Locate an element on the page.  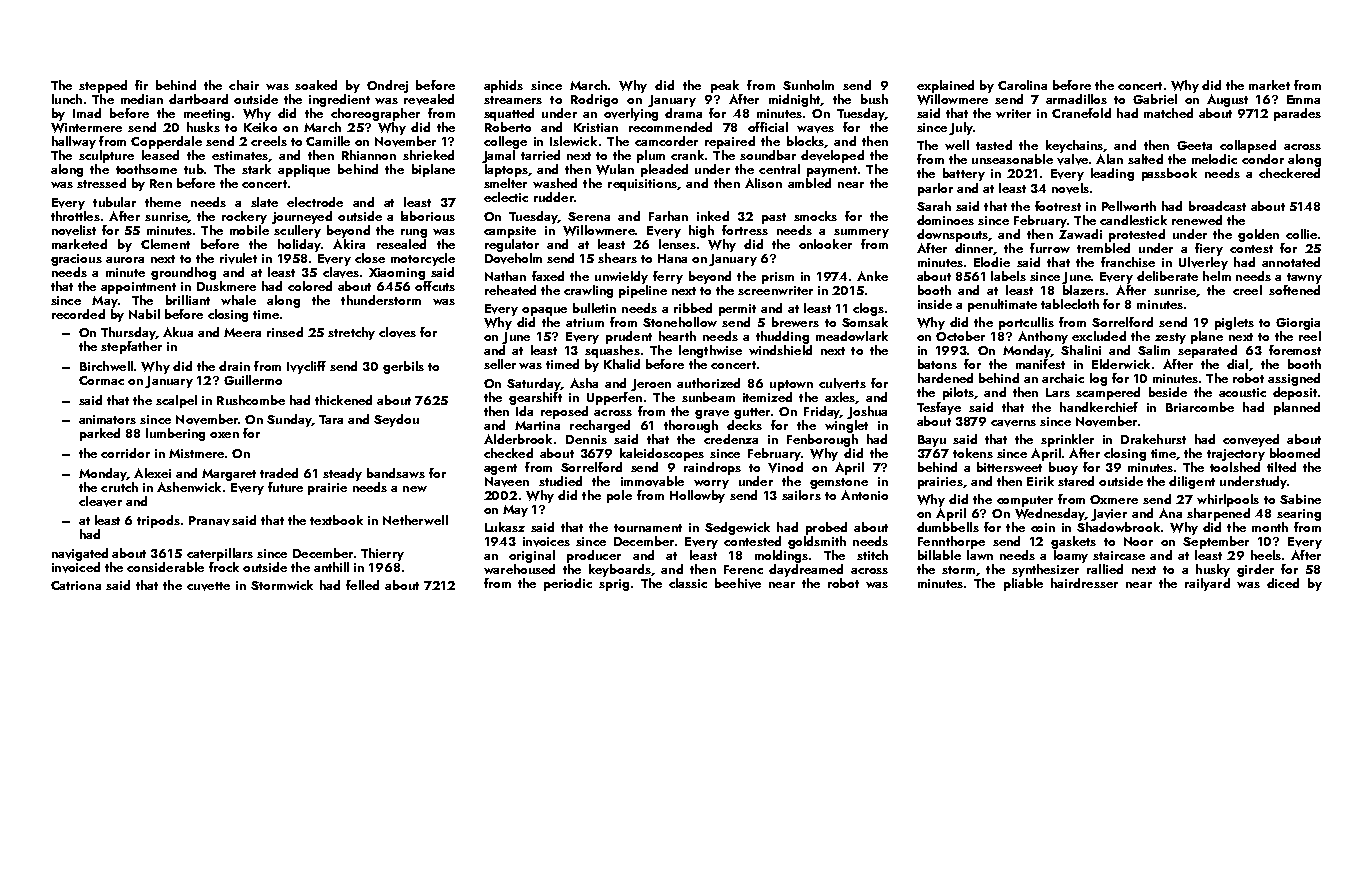
excluded is located at coordinates (1099, 336).
